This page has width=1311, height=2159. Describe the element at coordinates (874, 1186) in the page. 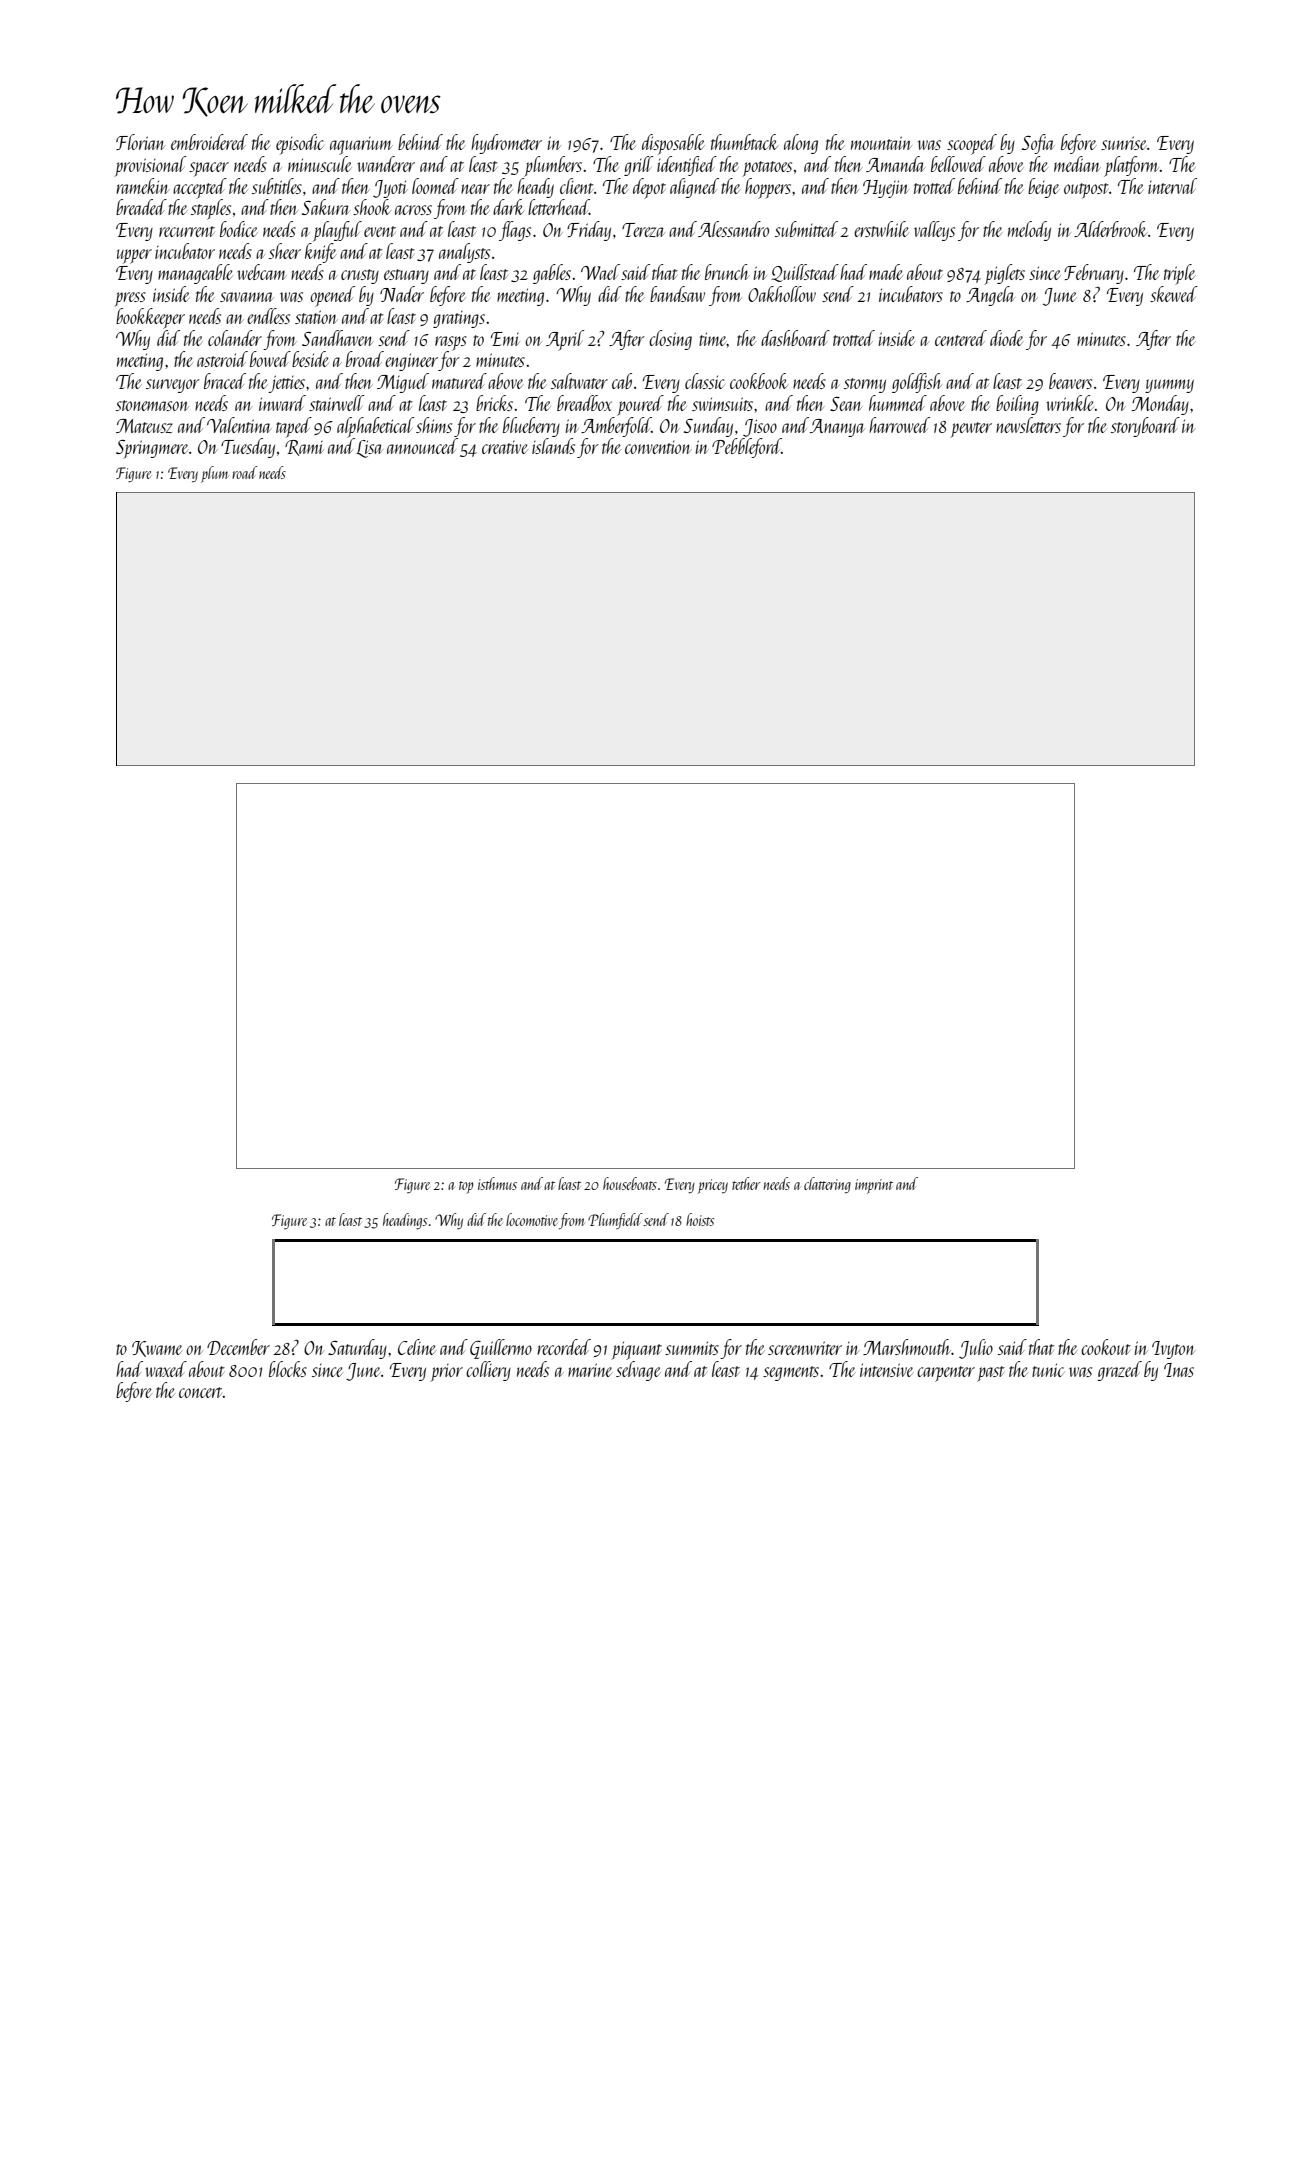

I see `imprint` at that location.
